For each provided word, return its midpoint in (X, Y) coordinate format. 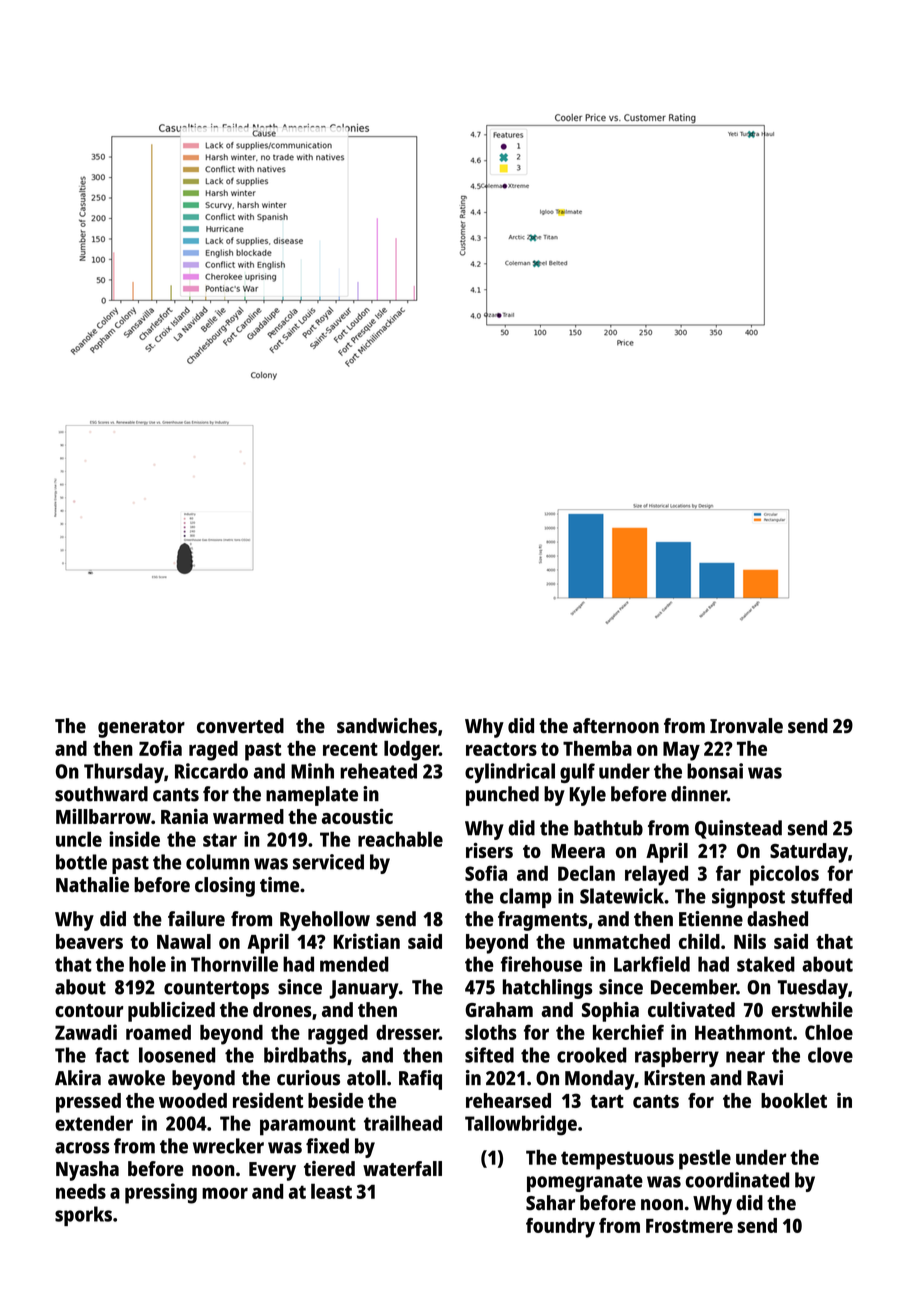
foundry (560, 1228)
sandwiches (387, 725)
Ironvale (746, 725)
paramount (308, 1126)
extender (94, 1123)
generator (141, 729)
